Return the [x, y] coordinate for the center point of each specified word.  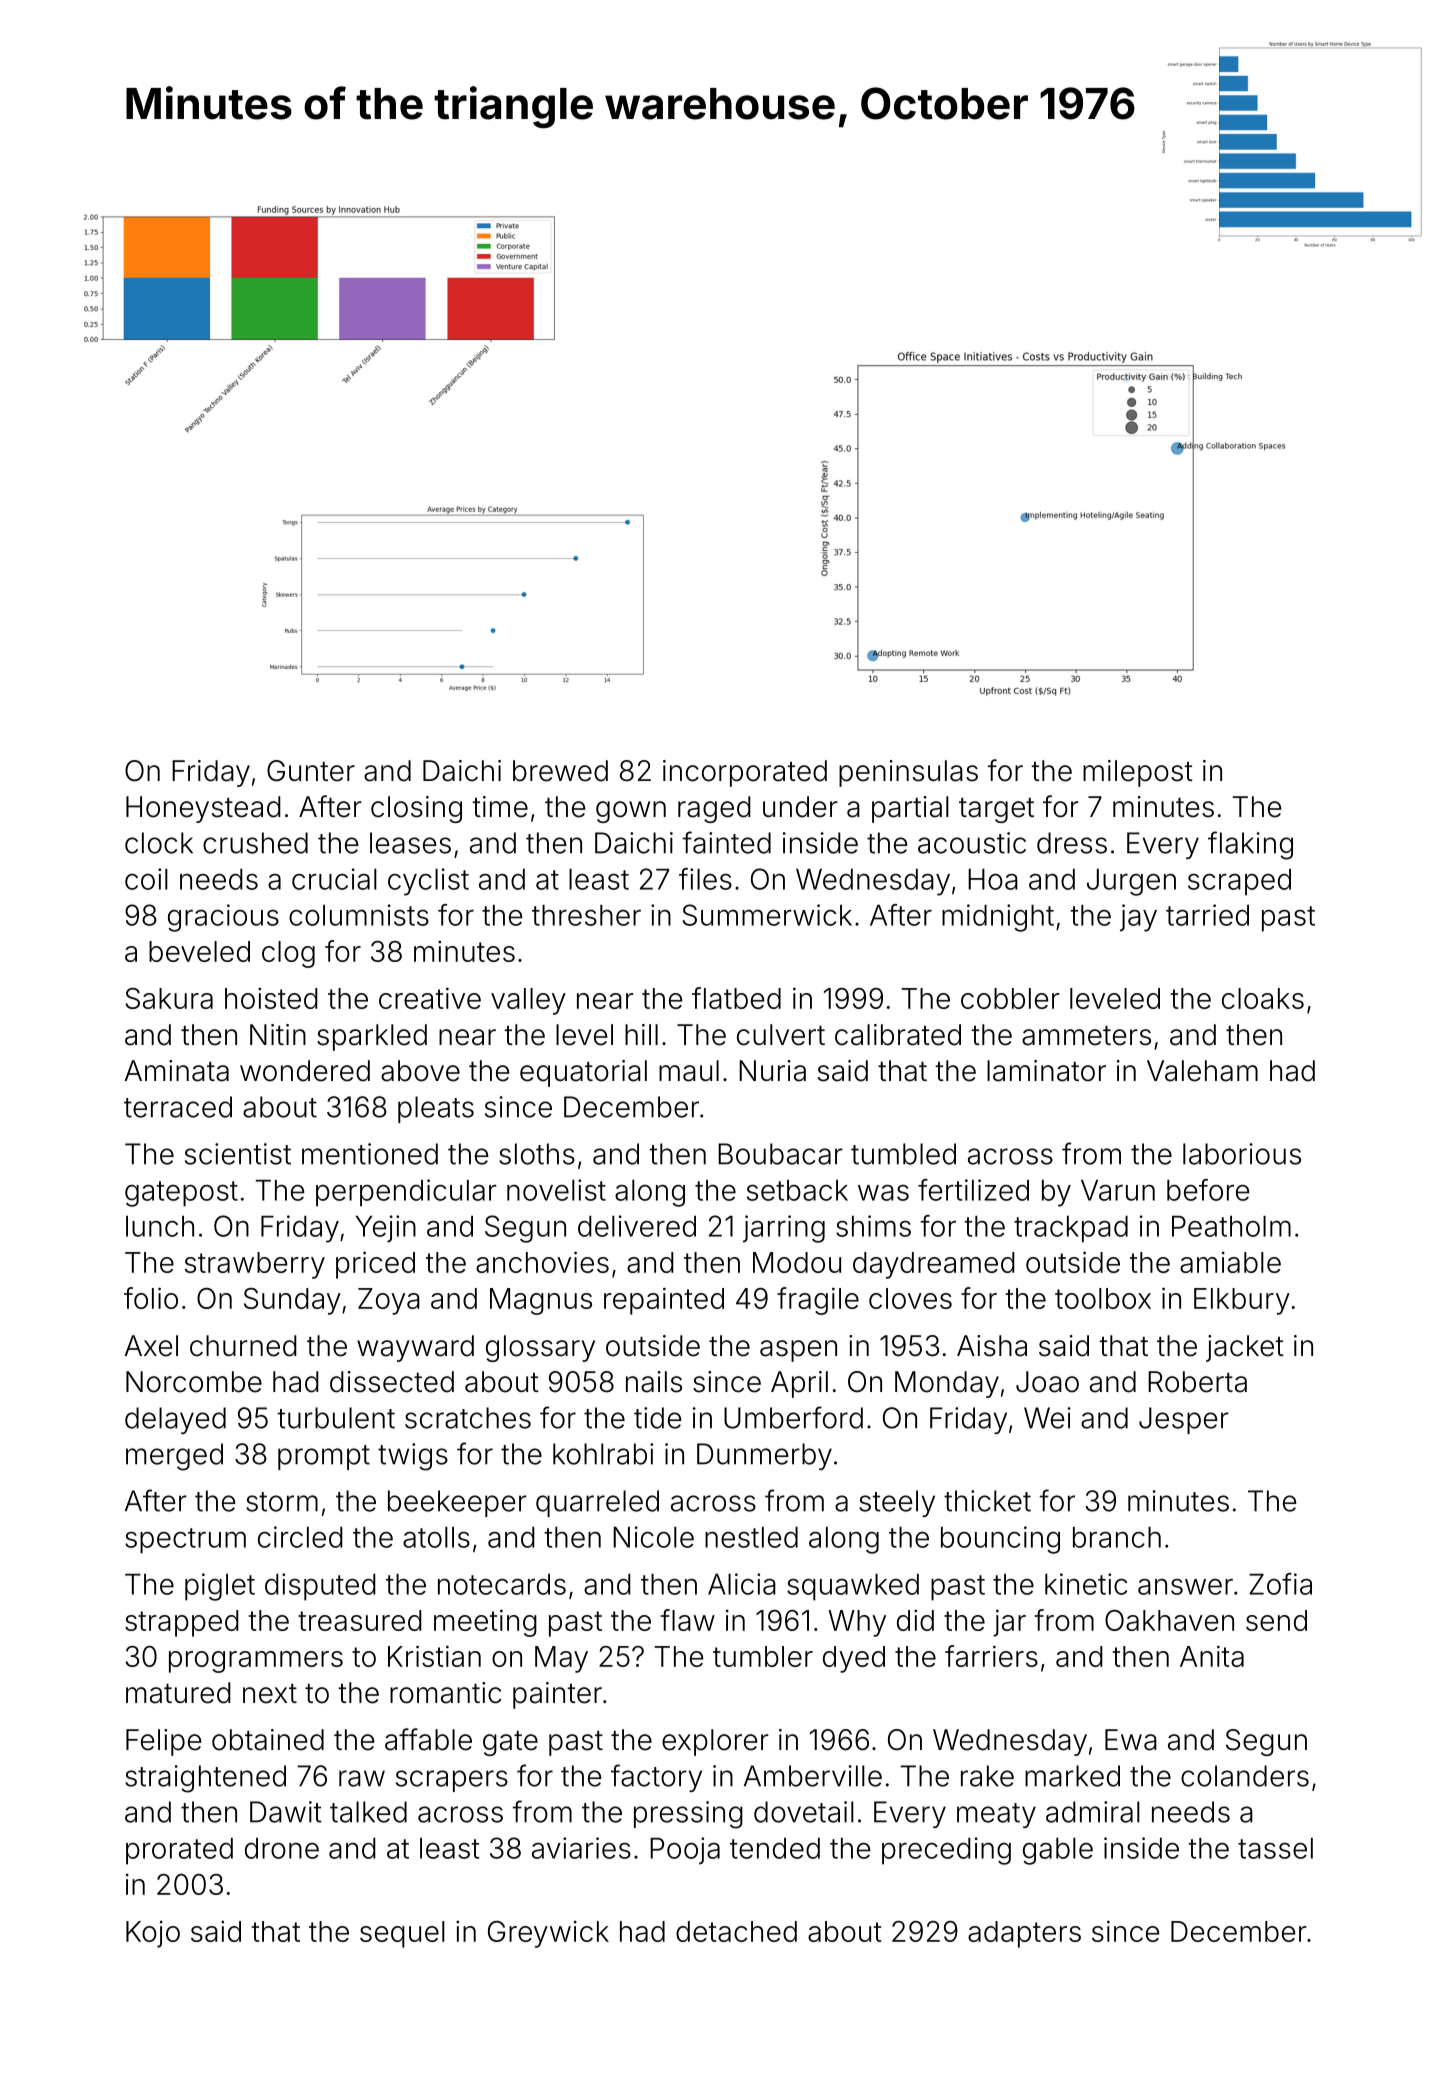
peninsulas [908, 773]
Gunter [311, 771]
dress [1072, 843]
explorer [715, 1742]
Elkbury [1242, 1301]
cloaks [1263, 998]
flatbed [736, 998]
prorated [179, 1851]
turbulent [336, 1418]
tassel [1275, 1848]
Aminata [176, 1071]
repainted [664, 1301]
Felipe [163, 1742]
